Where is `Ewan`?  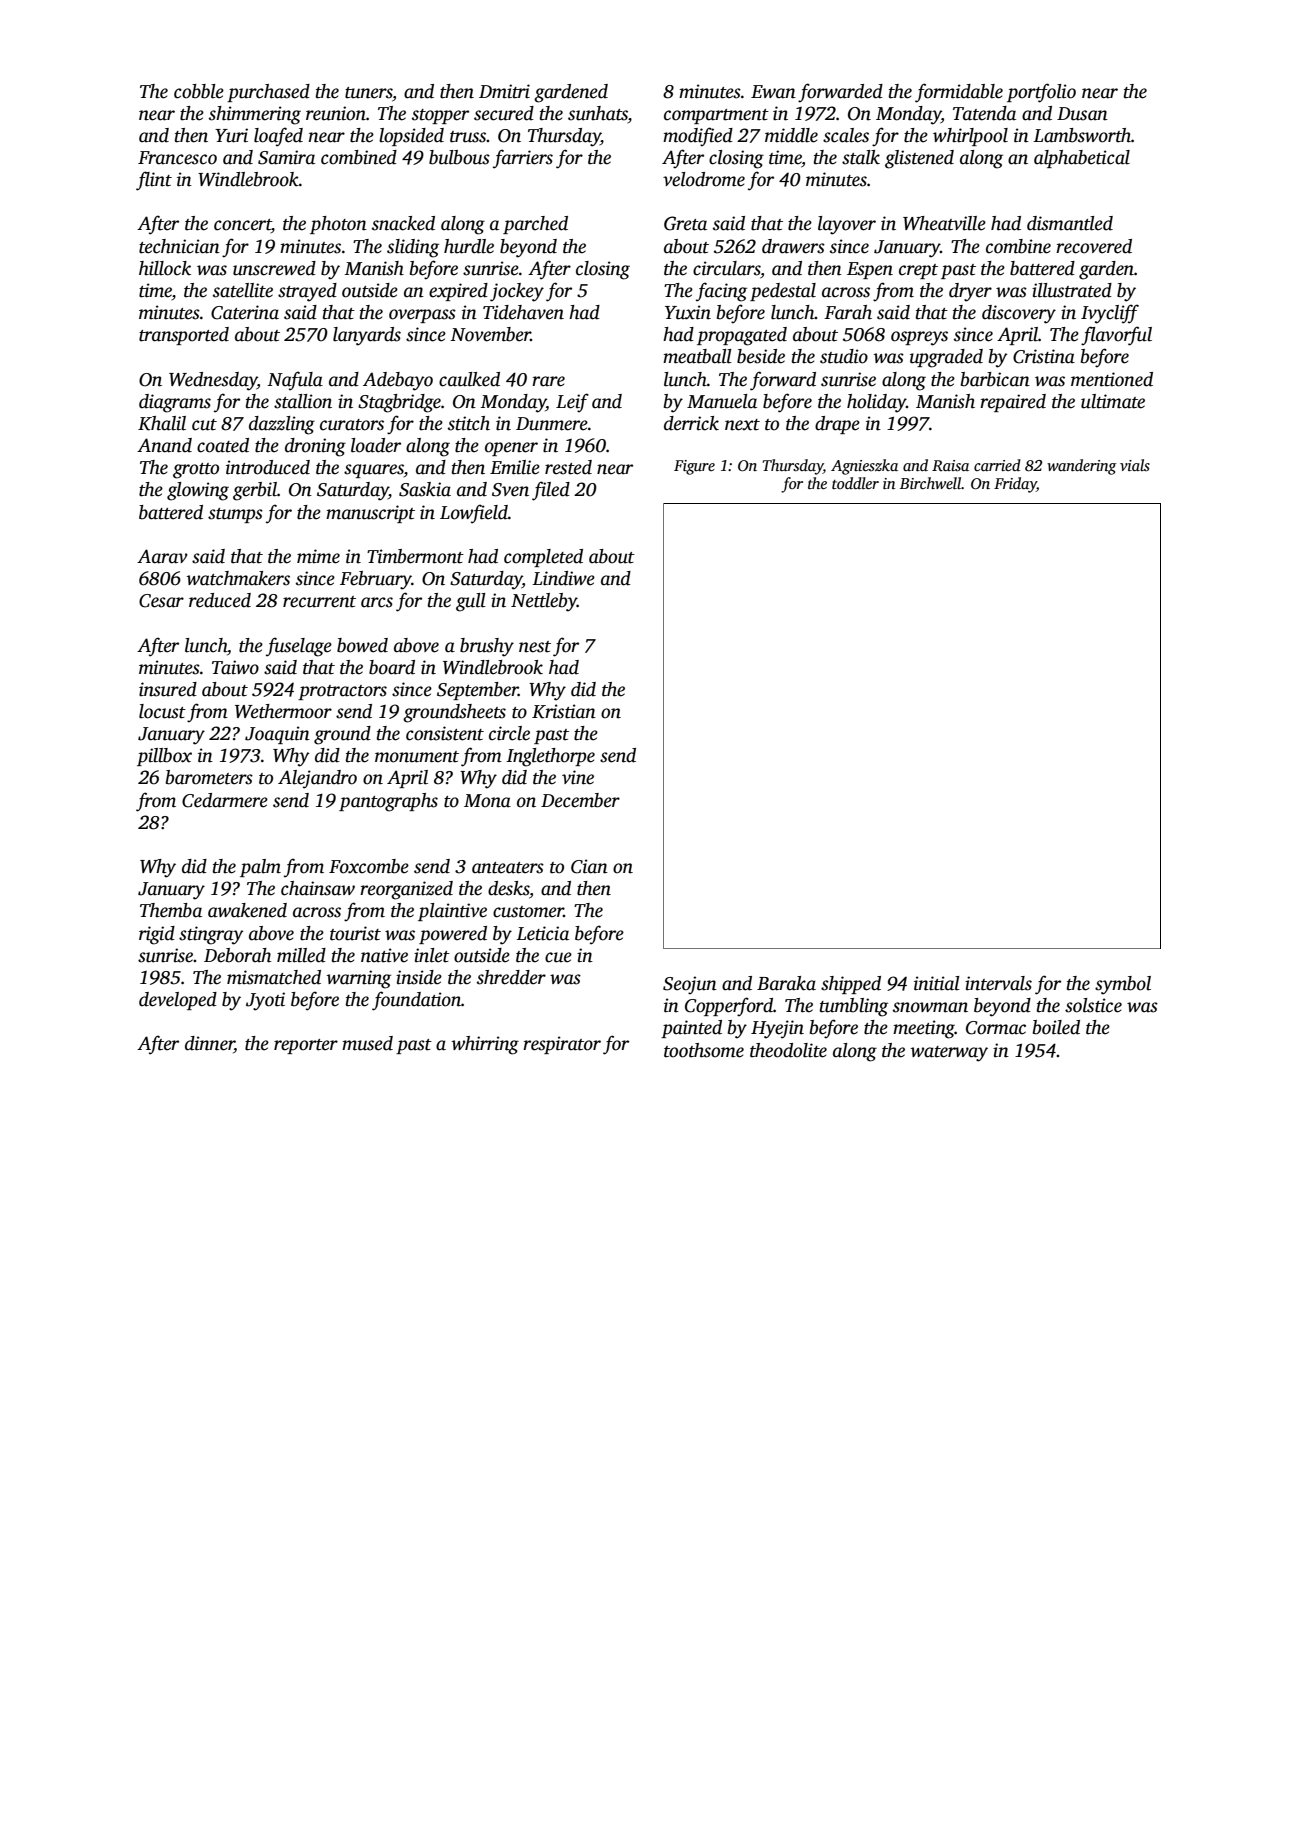 Ewan is located at coordinates (773, 92).
